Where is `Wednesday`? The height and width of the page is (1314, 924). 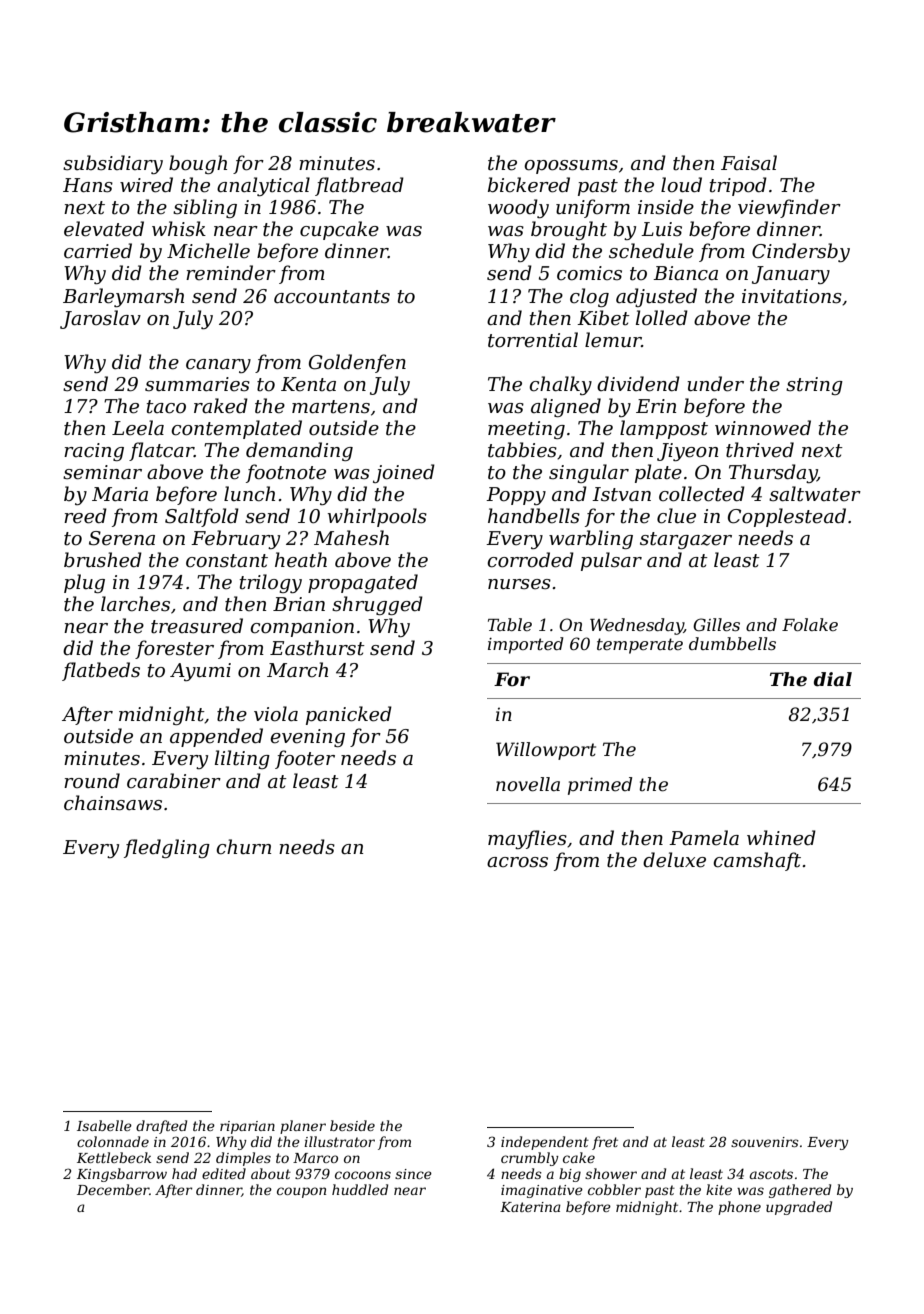 Wednesday is located at coordinates (637, 626).
